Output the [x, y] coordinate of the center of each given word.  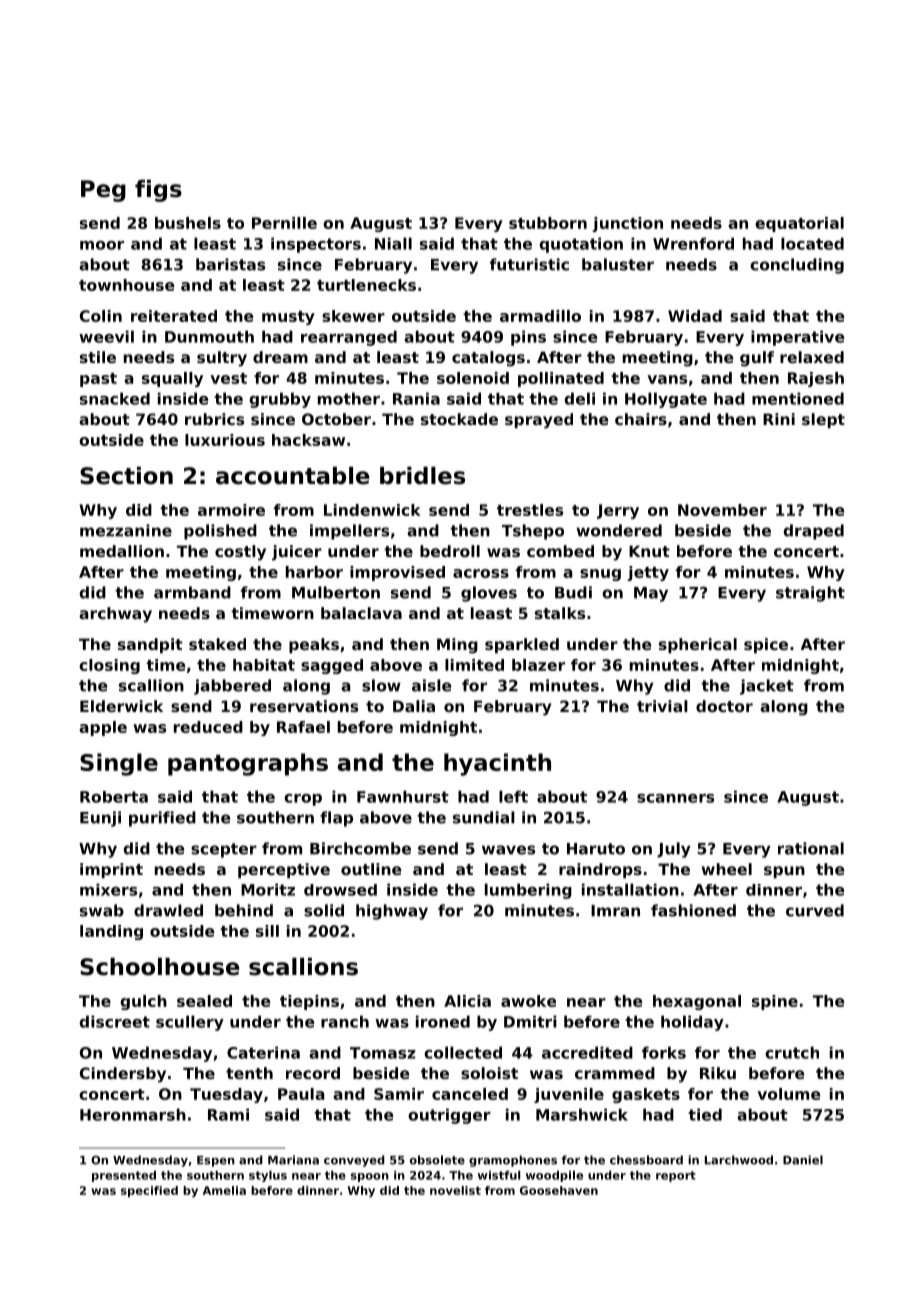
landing [111, 932]
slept [823, 420]
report [676, 1176]
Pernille [284, 223]
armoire [231, 510]
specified [149, 1191]
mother [349, 398]
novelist [455, 1190]
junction [627, 224]
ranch [345, 1021]
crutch [792, 1052]
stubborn [548, 223]
